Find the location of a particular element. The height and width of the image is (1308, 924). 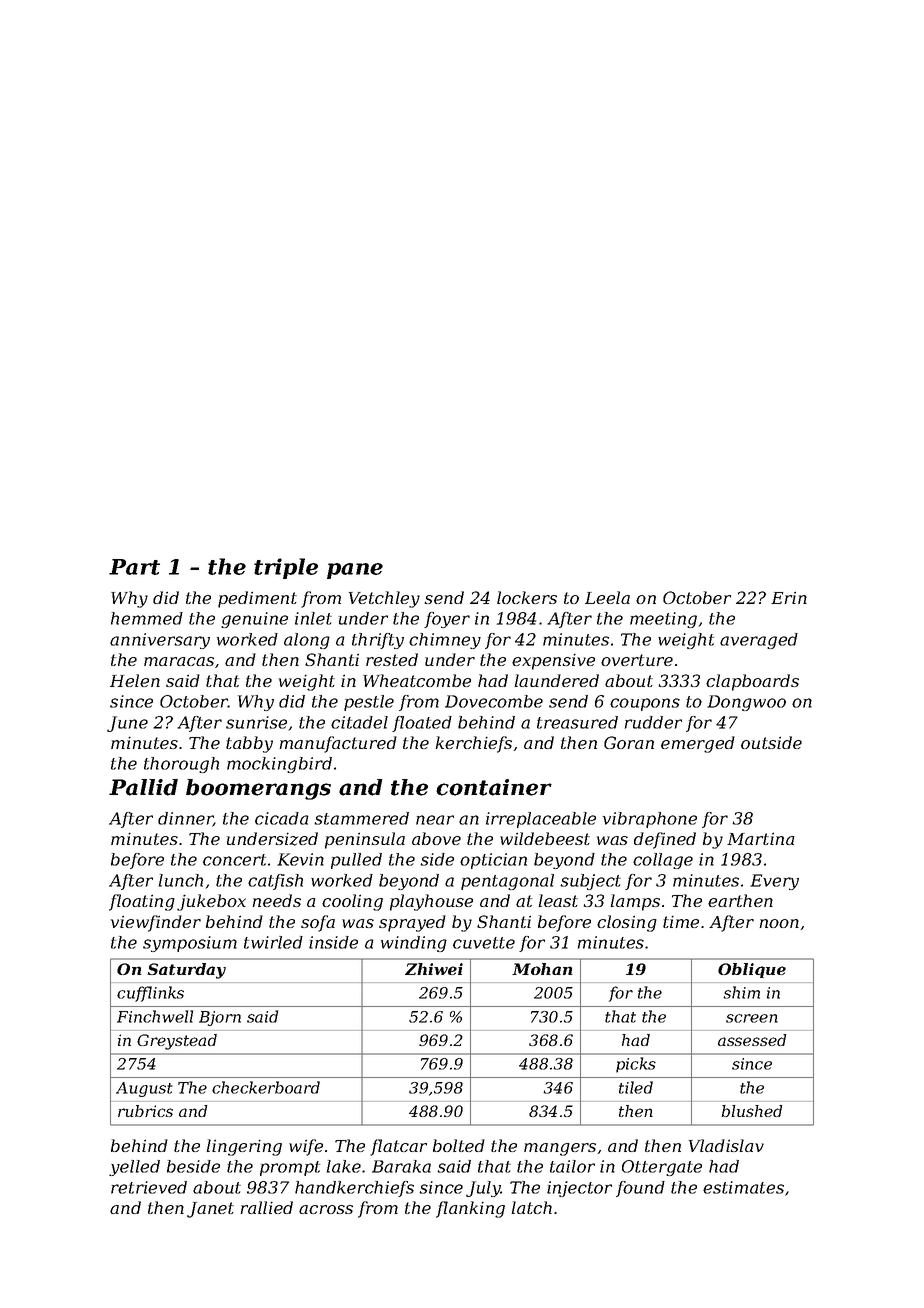

Leela is located at coordinates (607, 597).
